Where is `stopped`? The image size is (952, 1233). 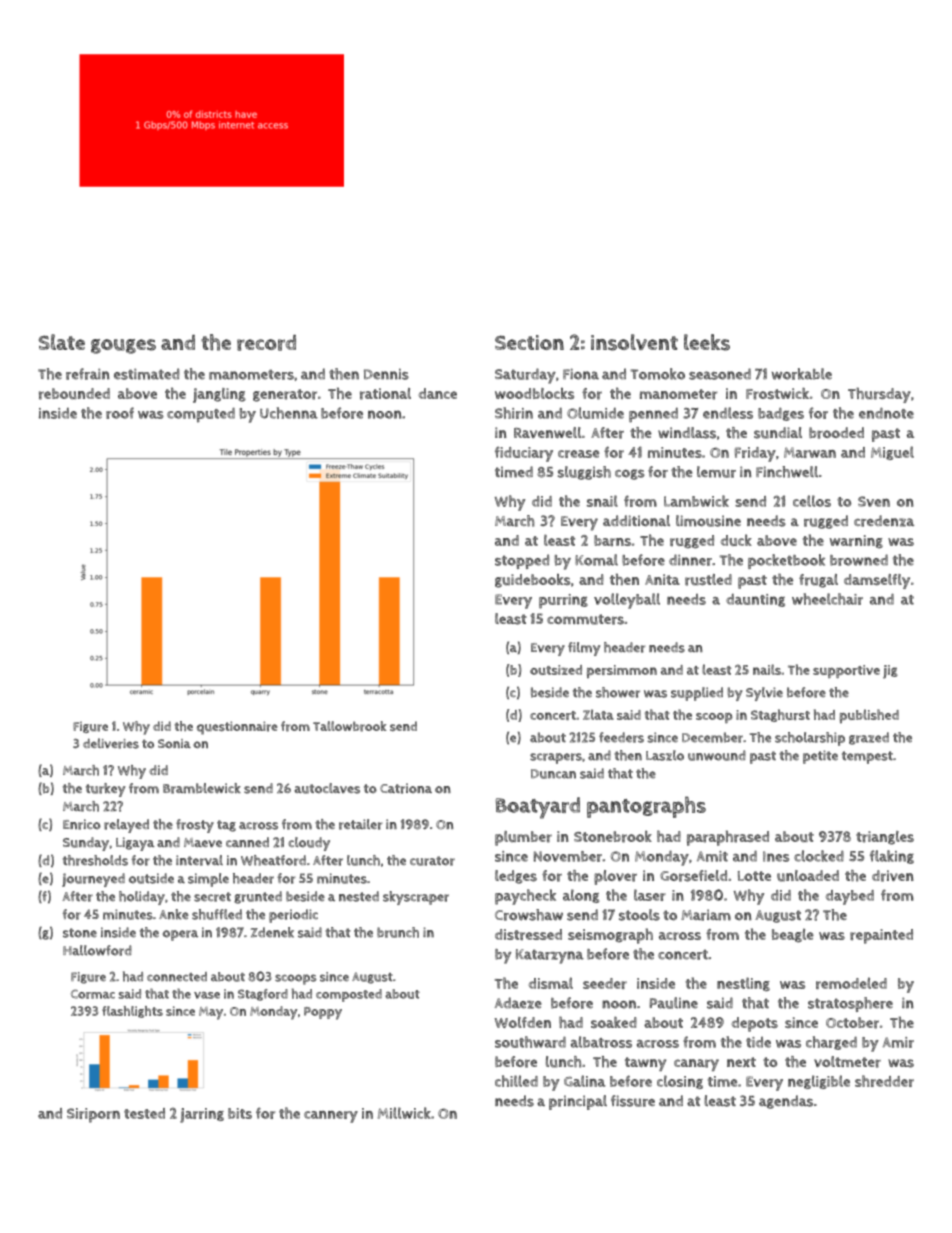
stopped is located at coordinates (522, 561).
